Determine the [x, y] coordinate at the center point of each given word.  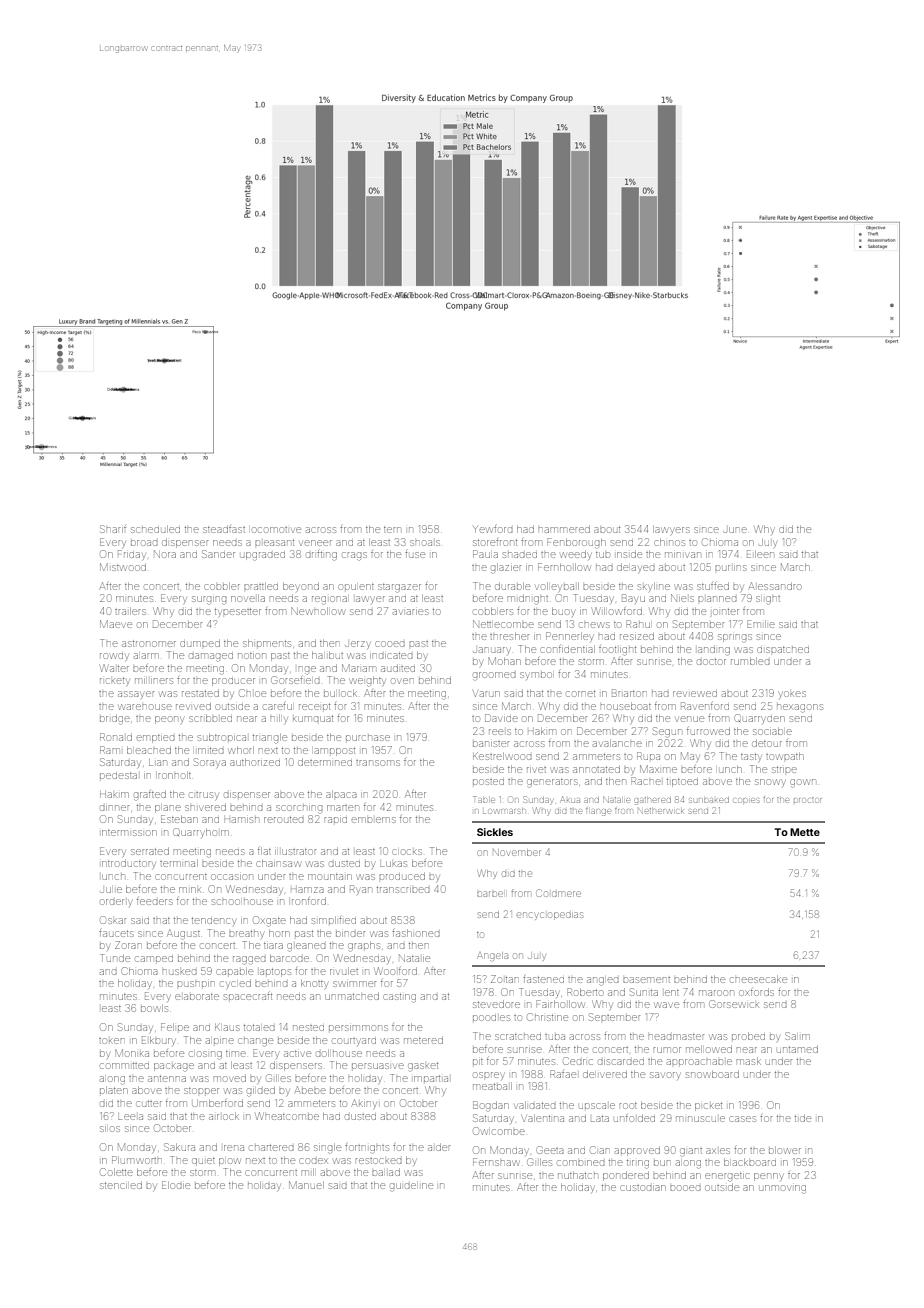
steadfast [224, 529]
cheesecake [759, 979]
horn [279, 933]
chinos [669, 542]
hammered [564, 529]
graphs [364, 947]
